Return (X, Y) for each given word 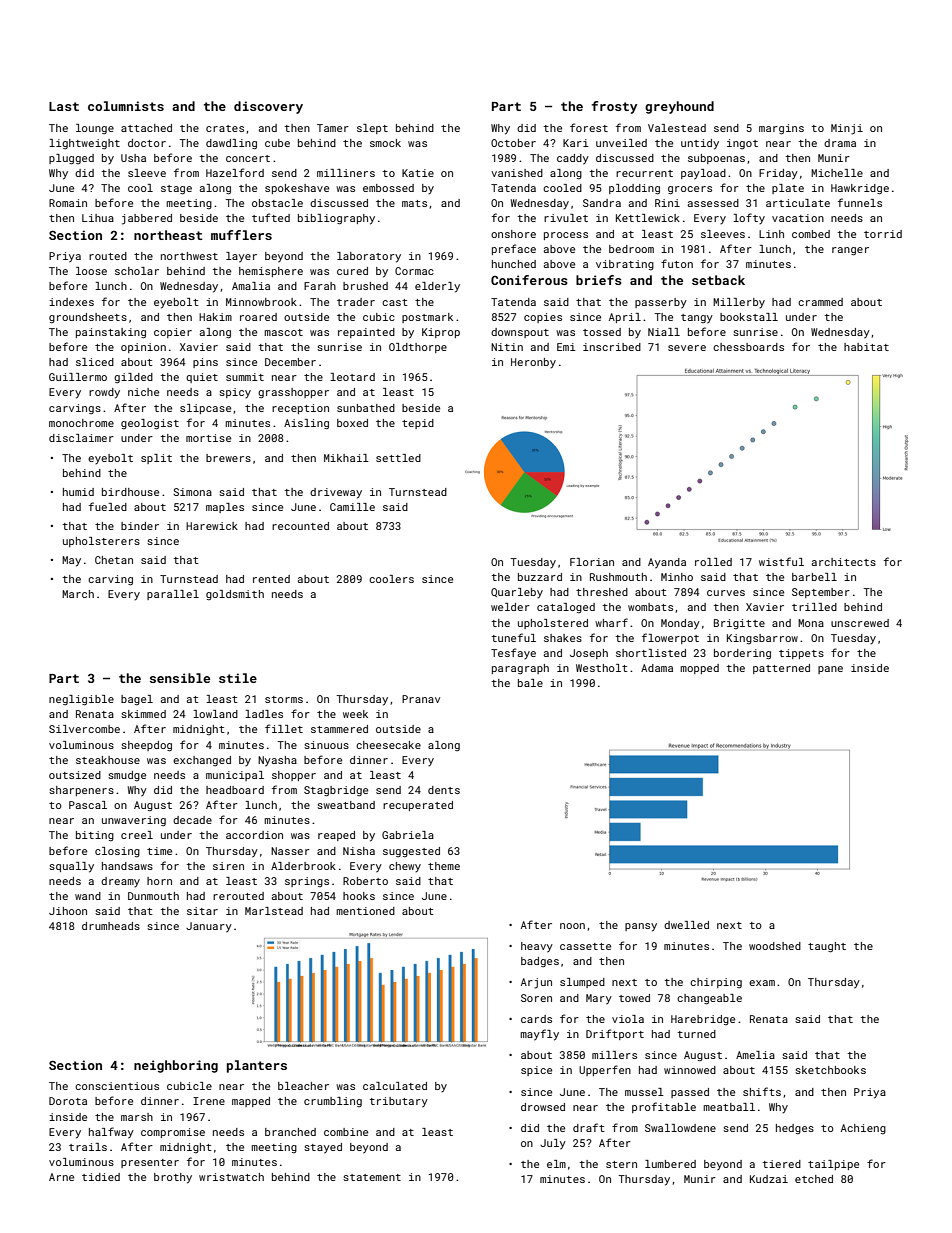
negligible (81, 700)
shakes (563, 638)
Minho (677, 577)
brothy (173, 1178)
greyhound (679, 107)
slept (372, 129)
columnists (126, 106)
